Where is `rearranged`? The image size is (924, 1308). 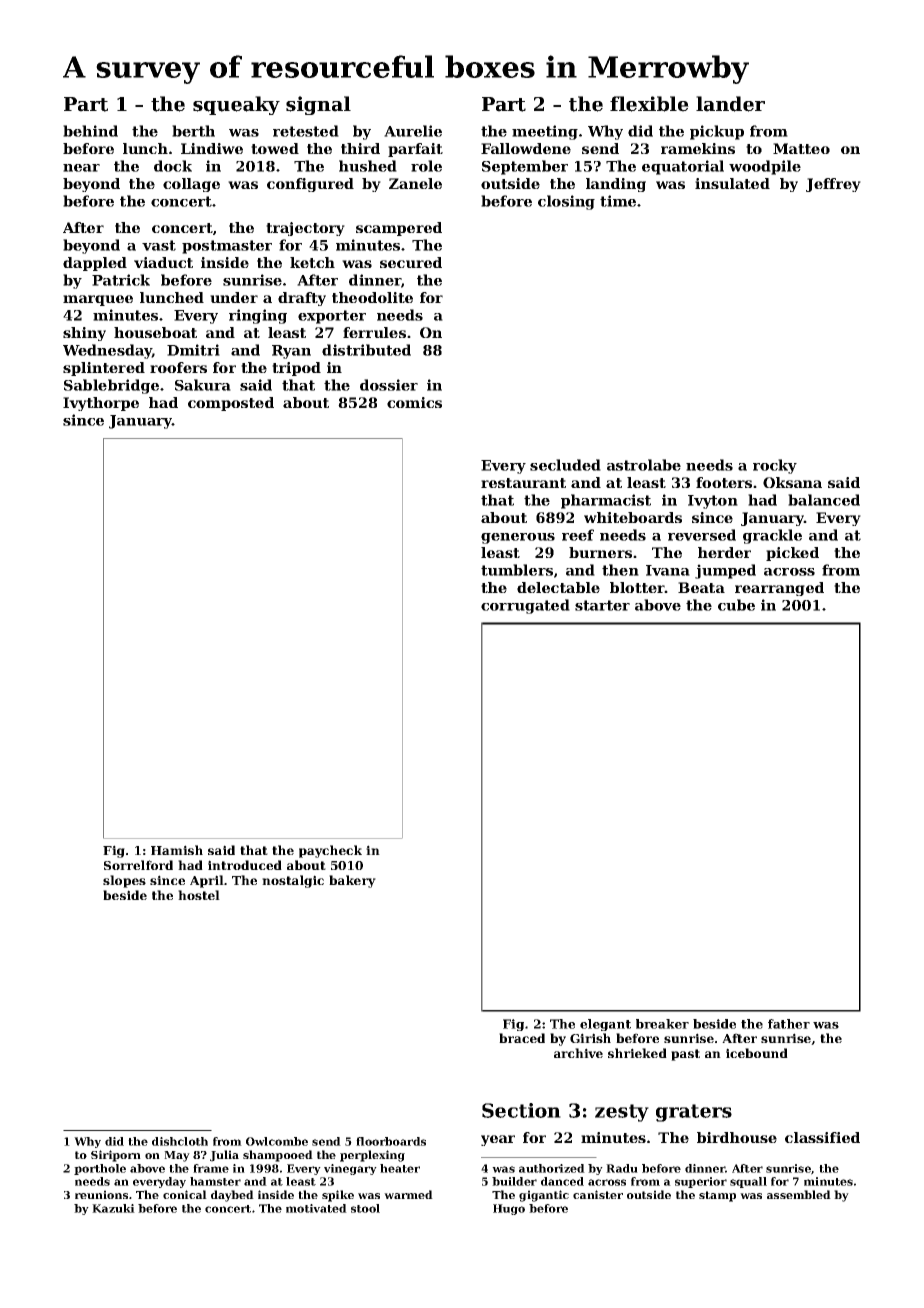
rearranged is located at coordinates (779, 589).
